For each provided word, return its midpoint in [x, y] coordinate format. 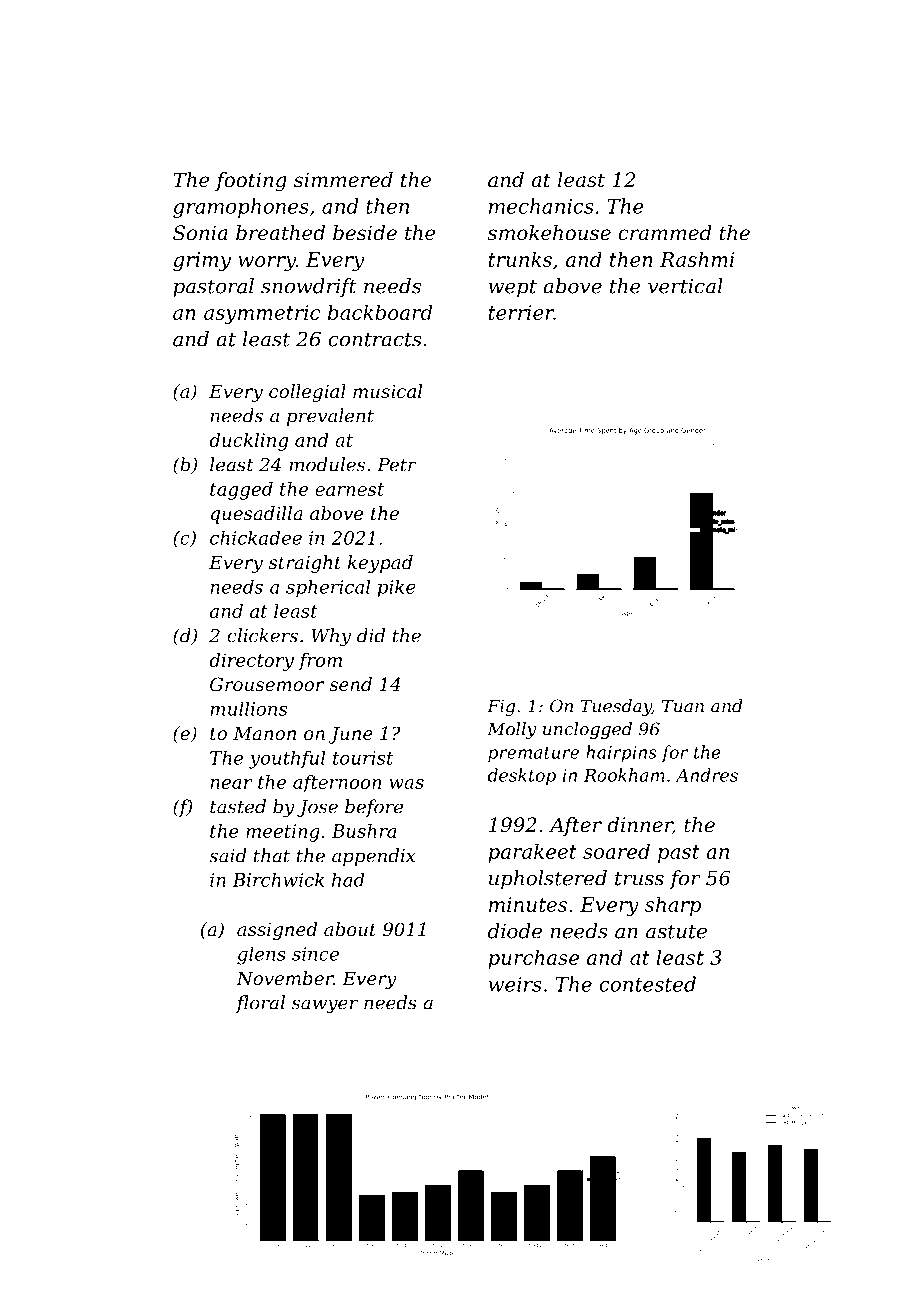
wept [512, 289]
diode [515, 931]
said [227, 855]
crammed [665, 233]
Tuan [683, 706]
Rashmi [697, 259]
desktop [522, 776]
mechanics [541, 206]
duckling [249, 442]
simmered [343, 180]
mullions [248, 708]
